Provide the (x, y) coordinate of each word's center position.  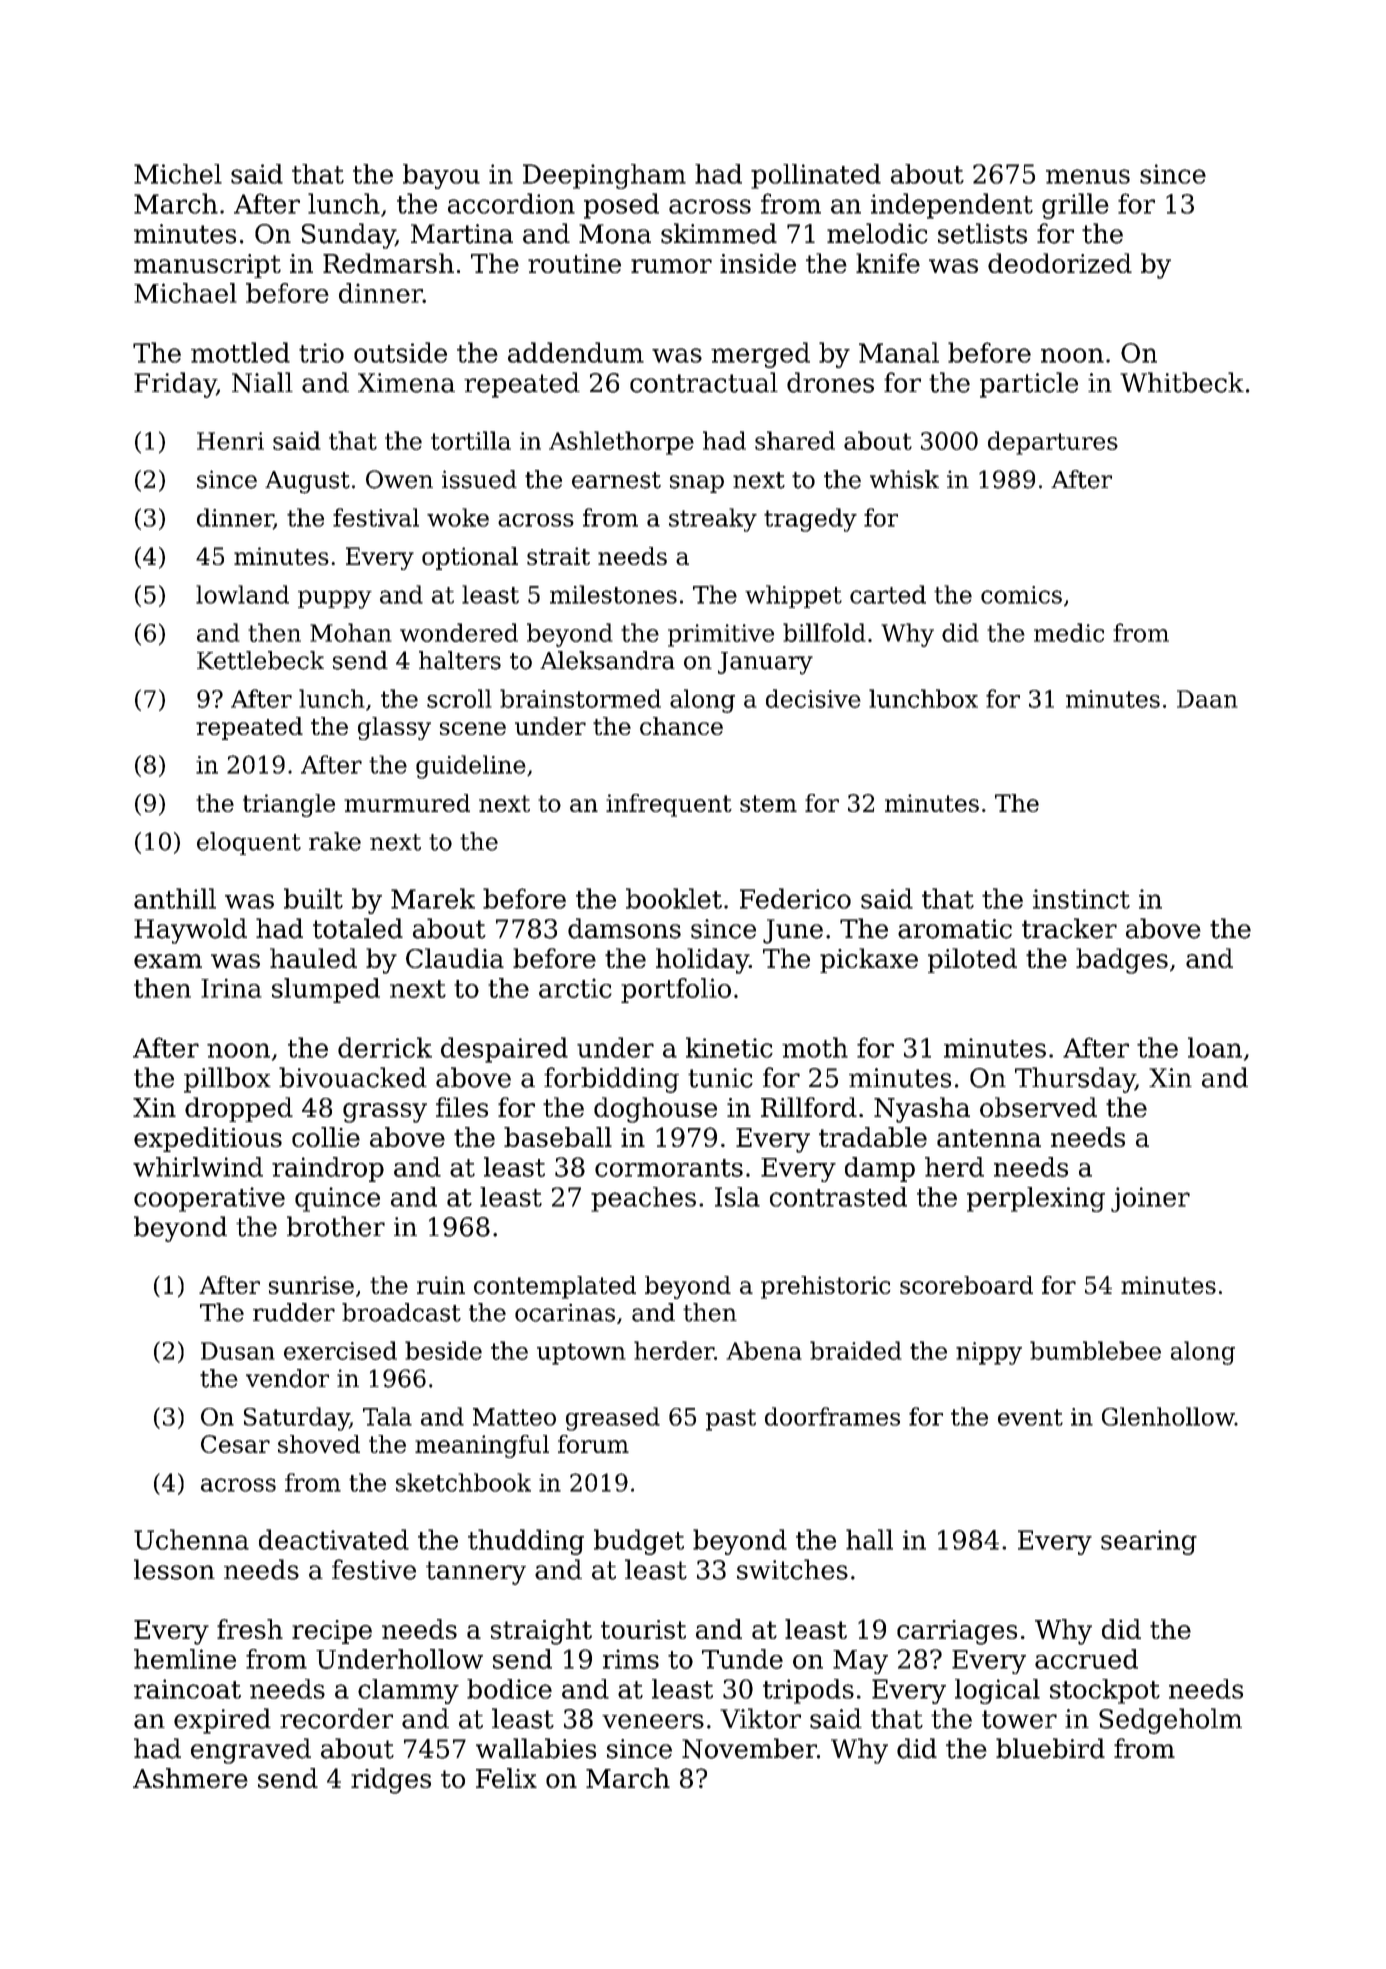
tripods (808, 1691)
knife (888, 263)
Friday (175, 385)
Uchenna (191, 1539)
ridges (391, 1781)
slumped (326, 990)
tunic (720, 1078)
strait (558, 556)
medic (1069, 632)
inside (758, 263)
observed (1038, 1107)
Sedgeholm (1170, 1721)
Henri (230, 441)
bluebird (1050, 1748)
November (749, 1748)
